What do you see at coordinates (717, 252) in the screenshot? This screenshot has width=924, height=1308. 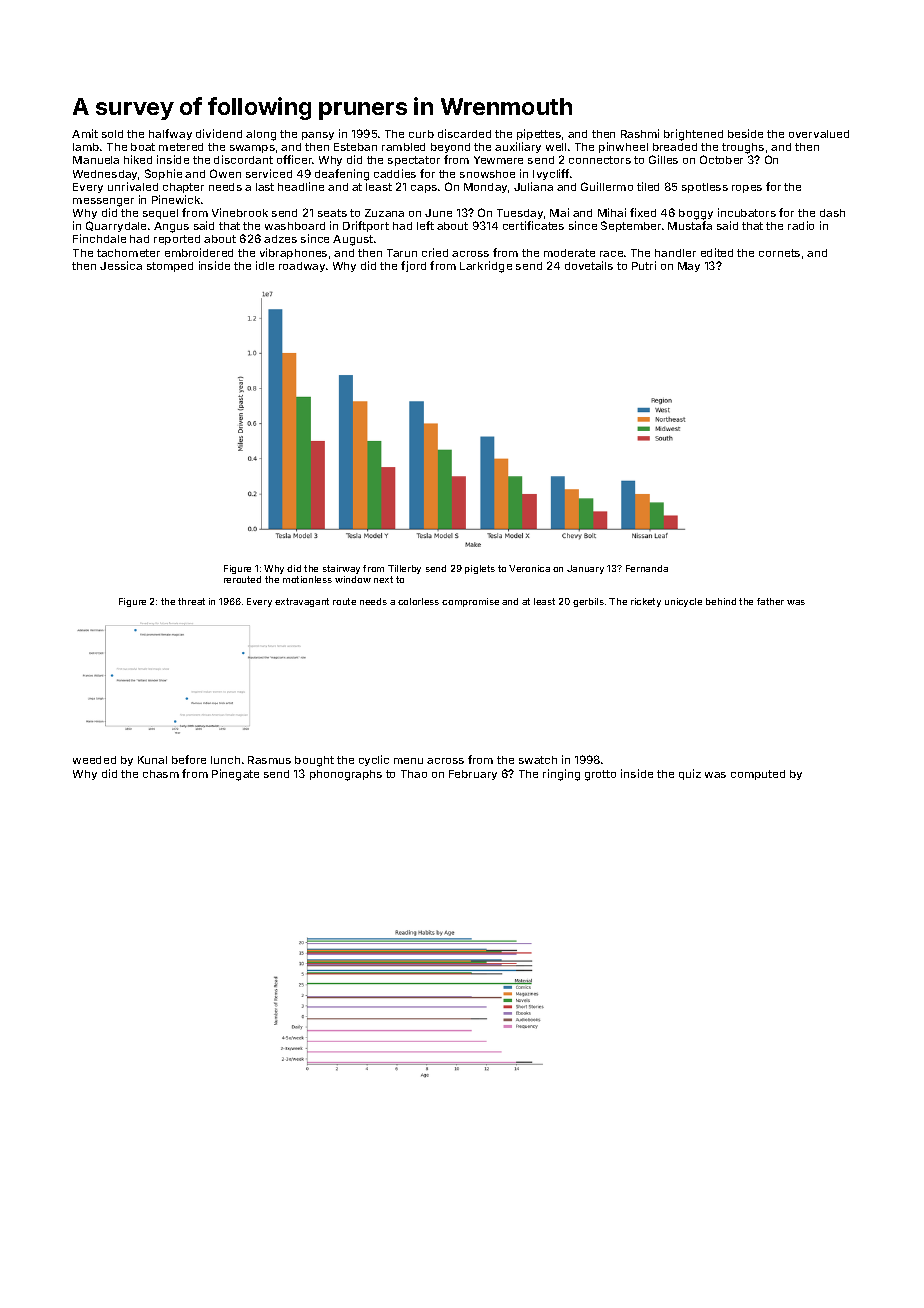 I see `edited` at bounding box center [717, 252].
